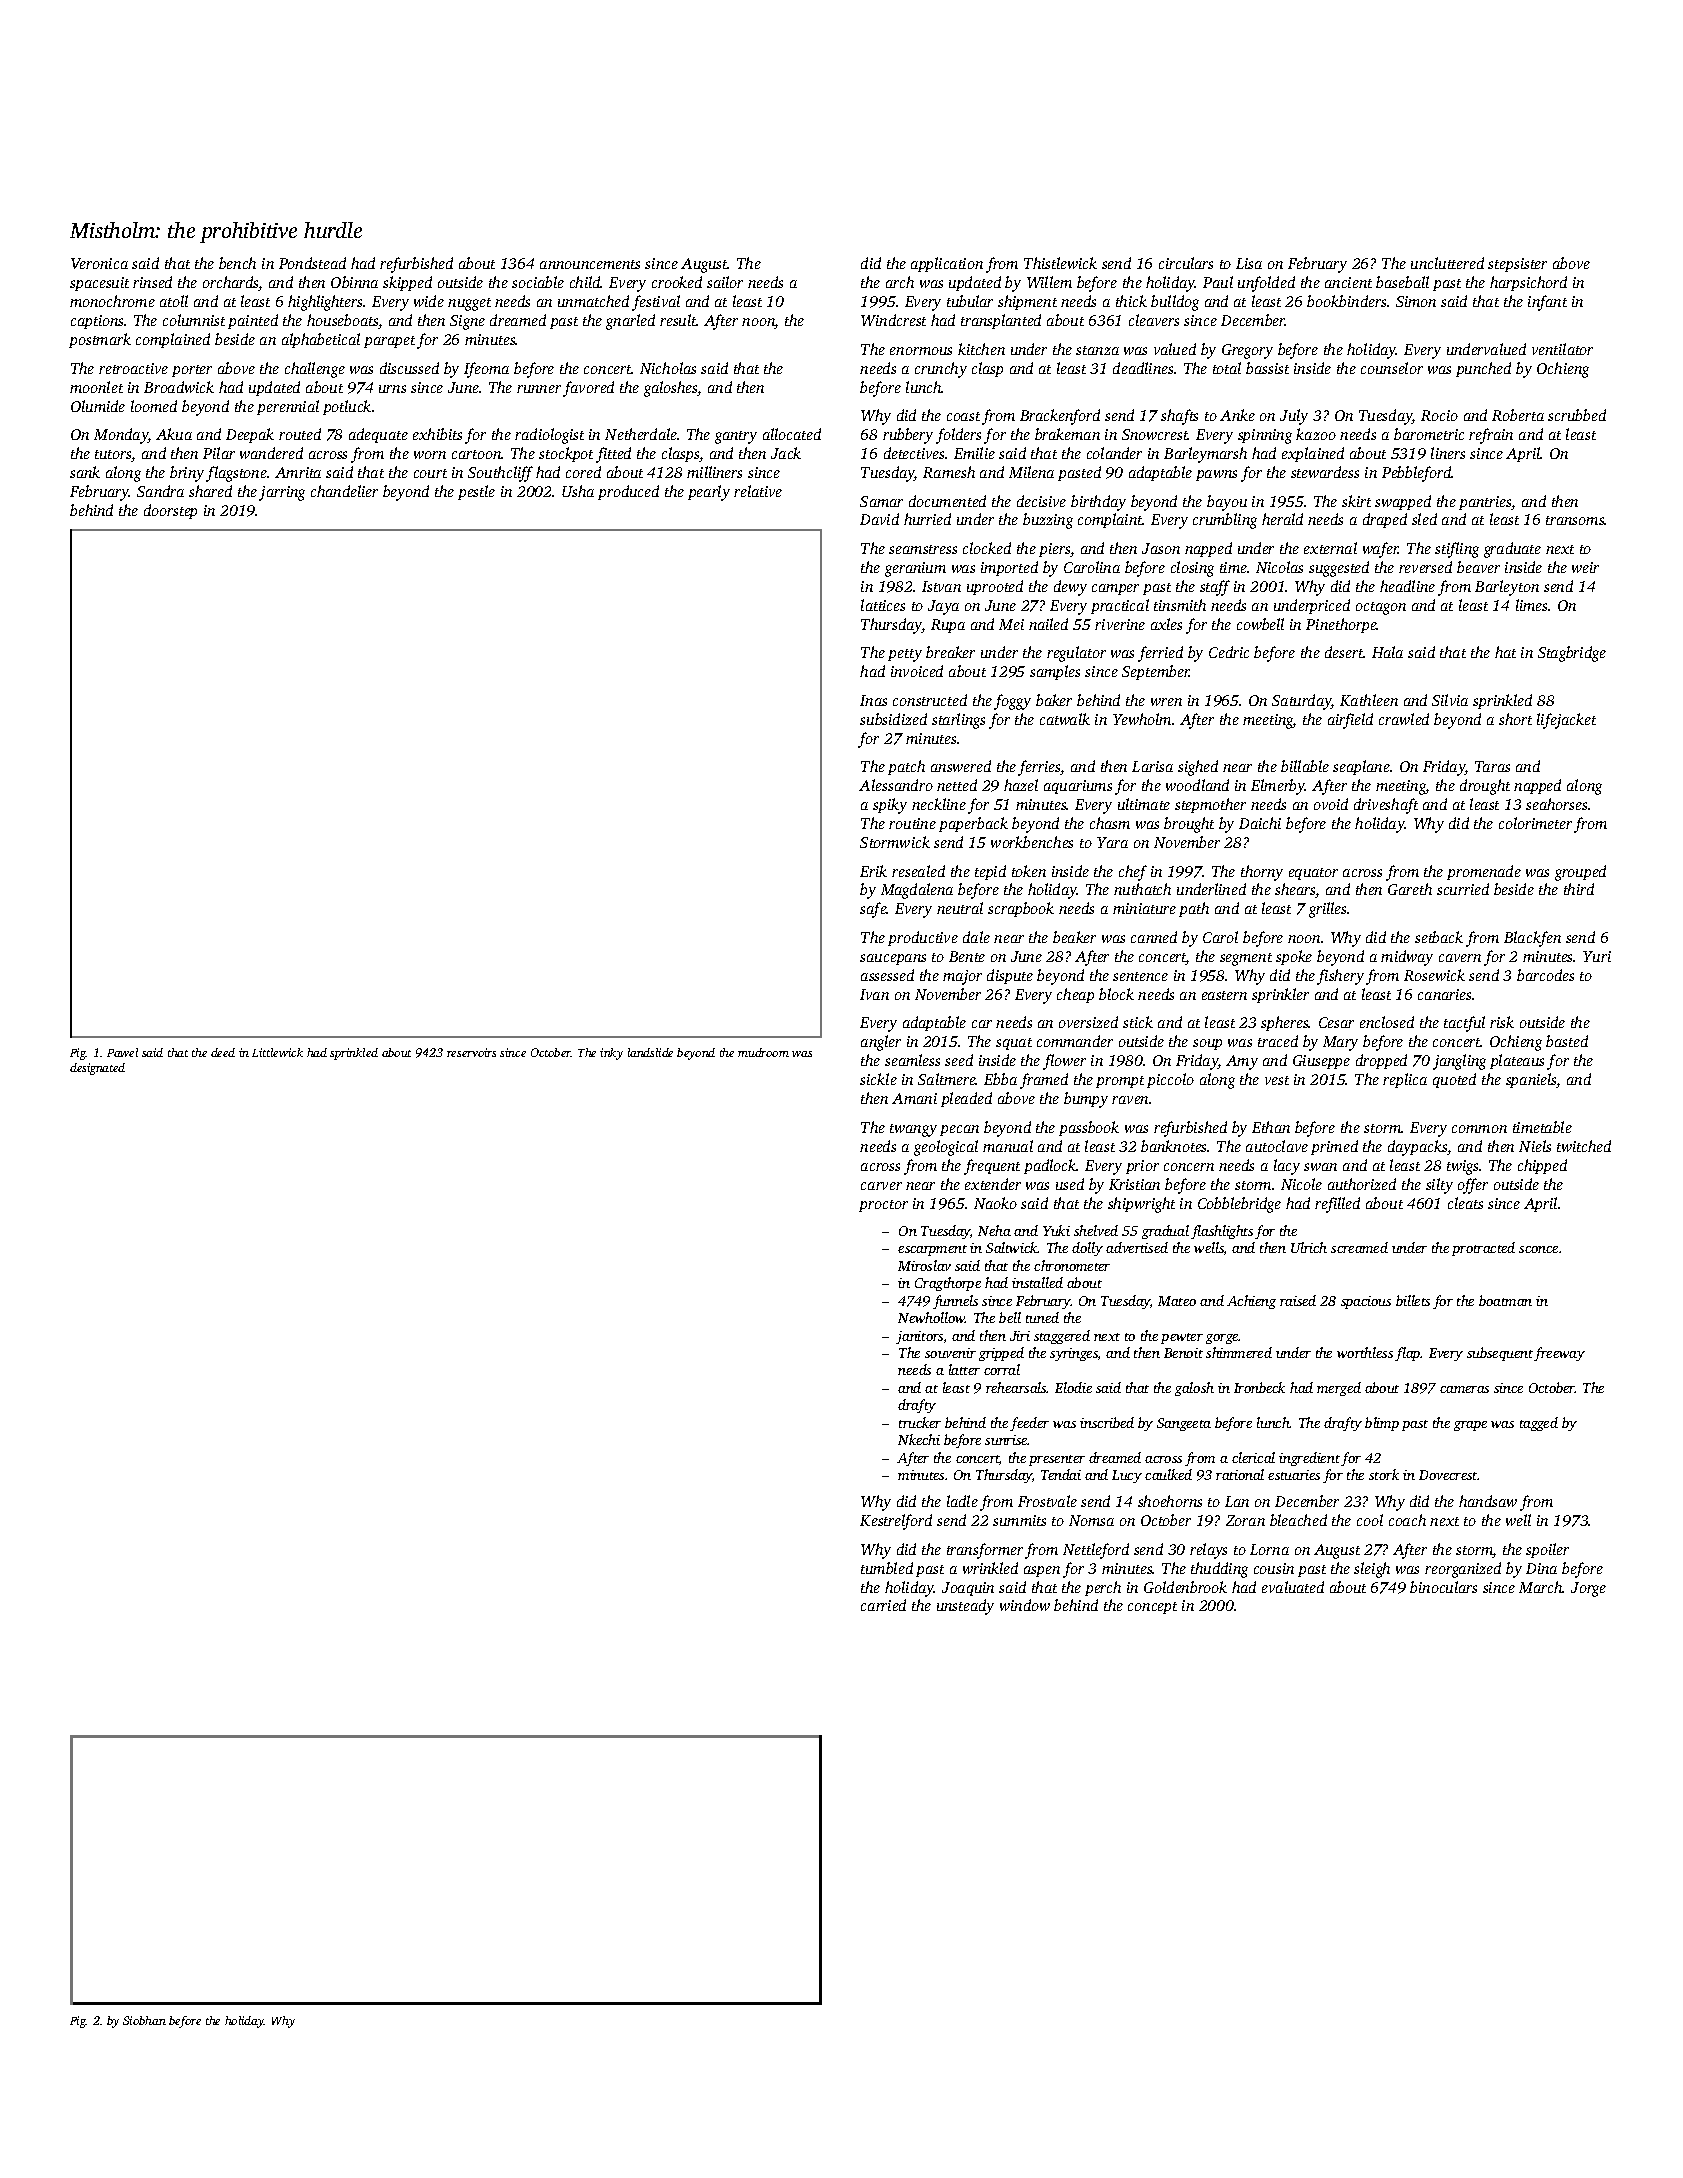 Image resolution: width=1683 pixels, height=2178 pixels. I want to click on Littlewick, so click(277, 1052).
